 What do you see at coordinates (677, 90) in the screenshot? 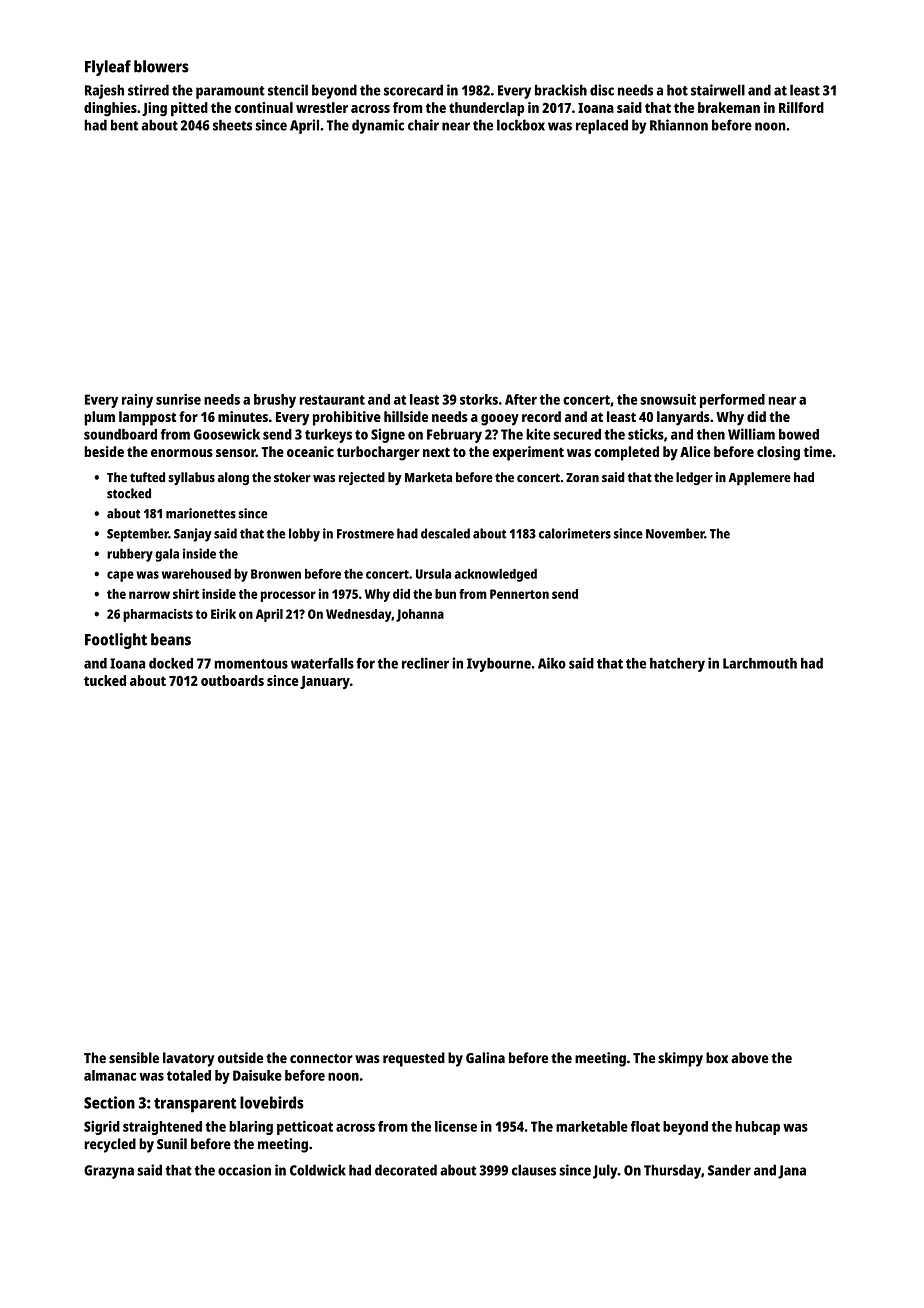
I see `hot` at bounding box center [677, 90].
